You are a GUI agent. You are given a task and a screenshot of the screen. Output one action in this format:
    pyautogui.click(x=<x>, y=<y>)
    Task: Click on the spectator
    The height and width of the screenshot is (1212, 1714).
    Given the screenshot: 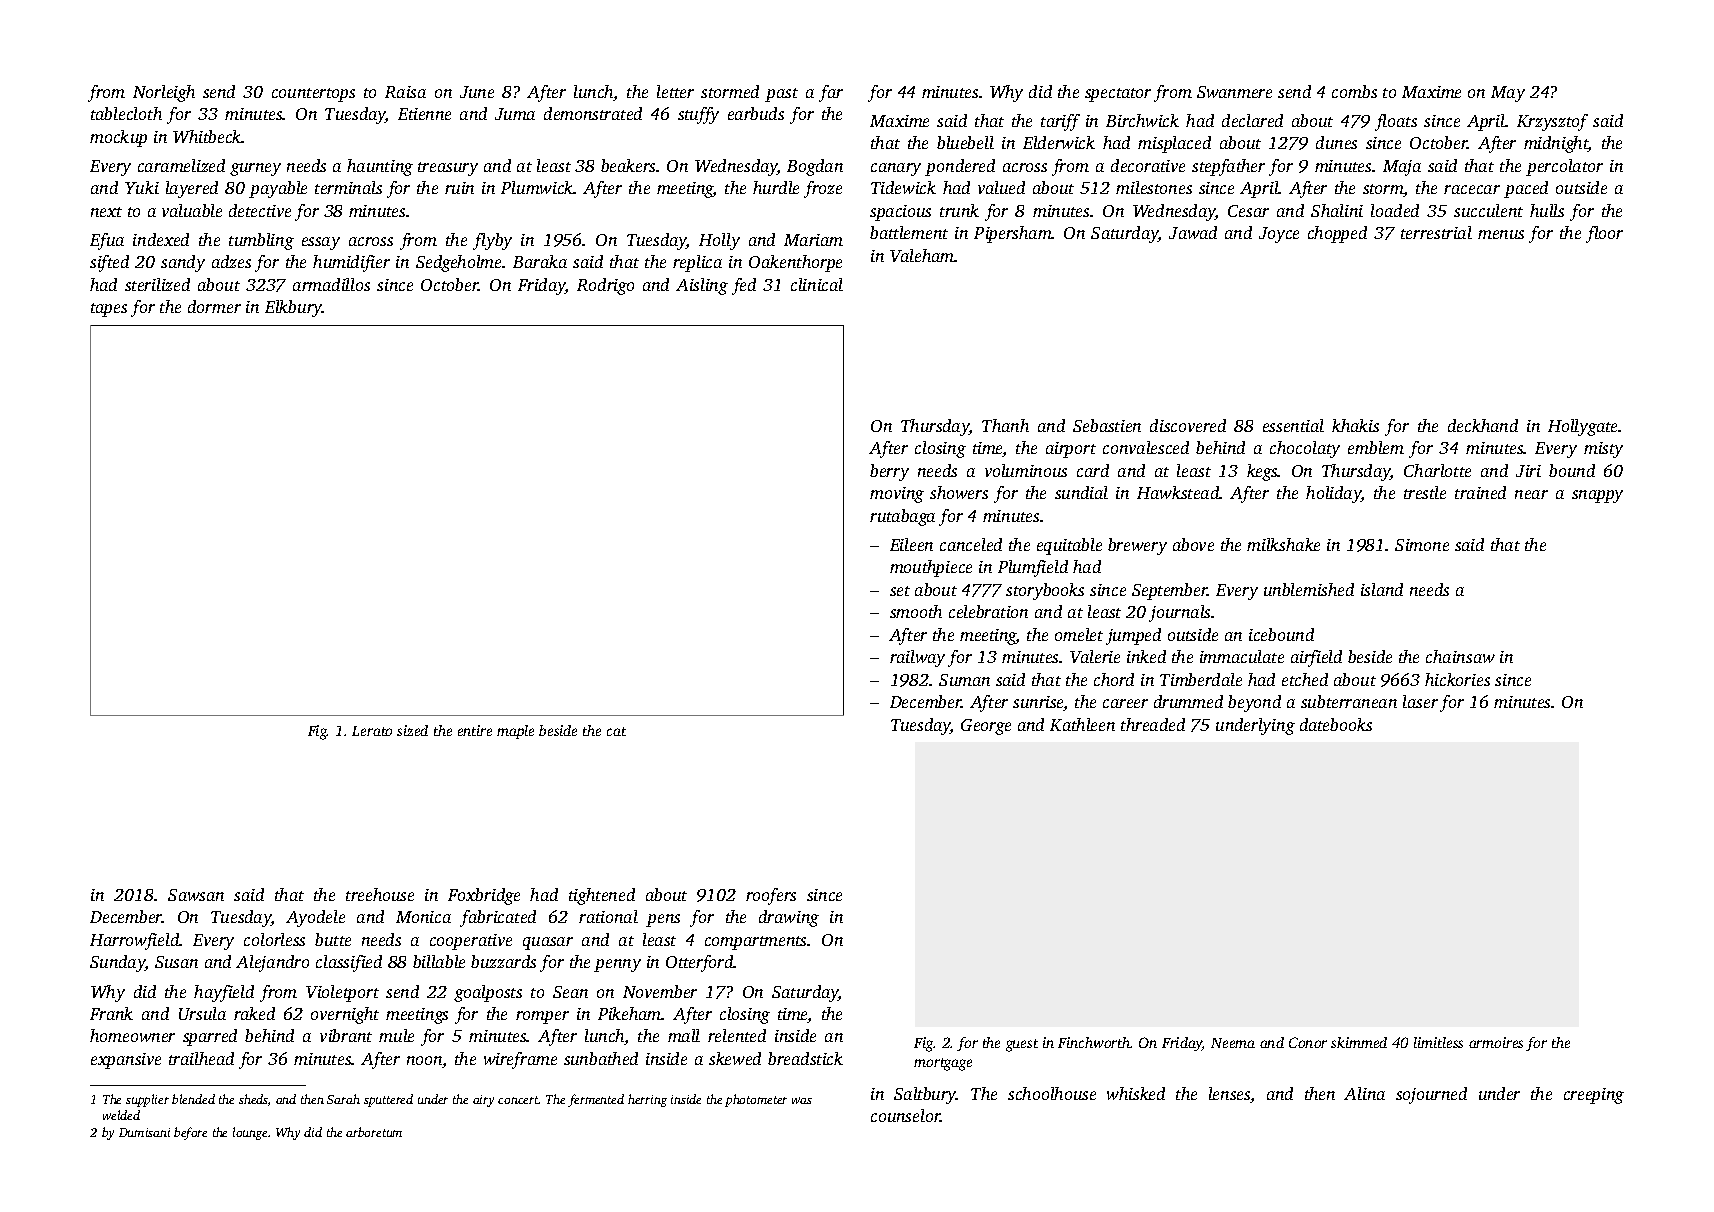 What is the action you would take?
    pyautogui.click(x=1118, y=95)
